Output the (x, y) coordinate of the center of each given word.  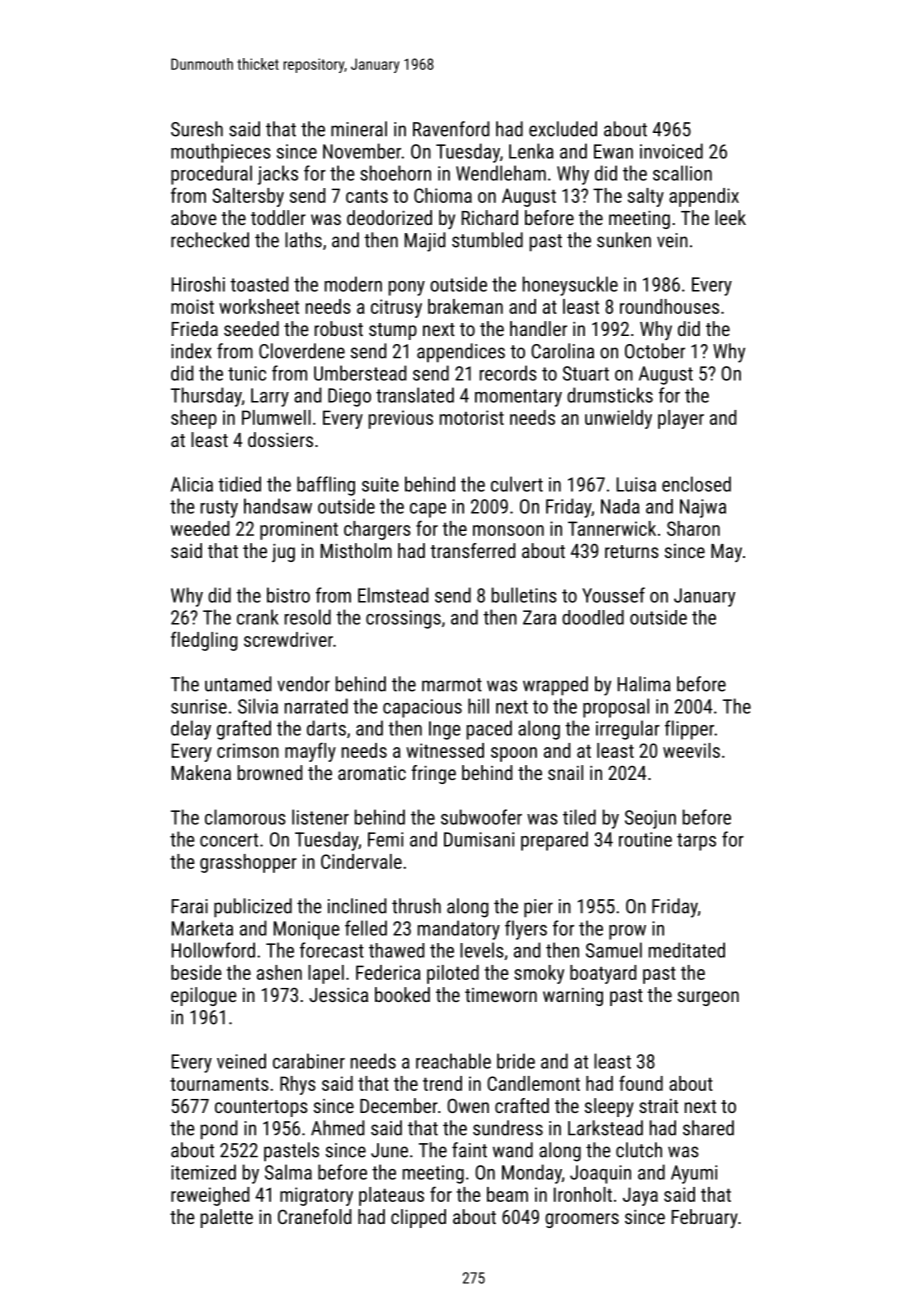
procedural (211, 175)
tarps (696, 842)
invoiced (671, 151)
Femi (385, 839)
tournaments (219, 1084)
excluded (563, 129)
